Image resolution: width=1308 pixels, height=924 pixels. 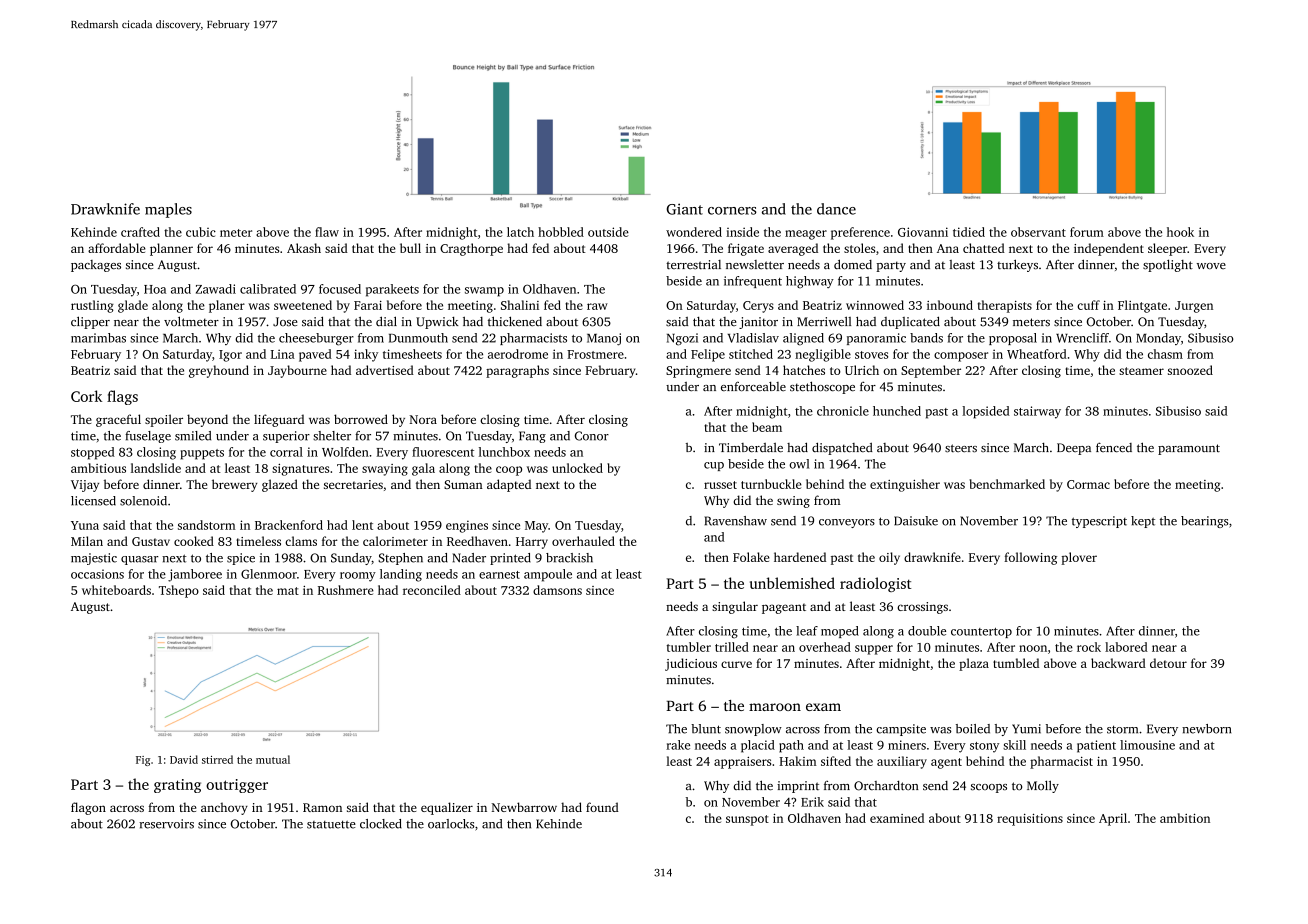 I want to click on Tshepo, so click(x=179, y=591).
